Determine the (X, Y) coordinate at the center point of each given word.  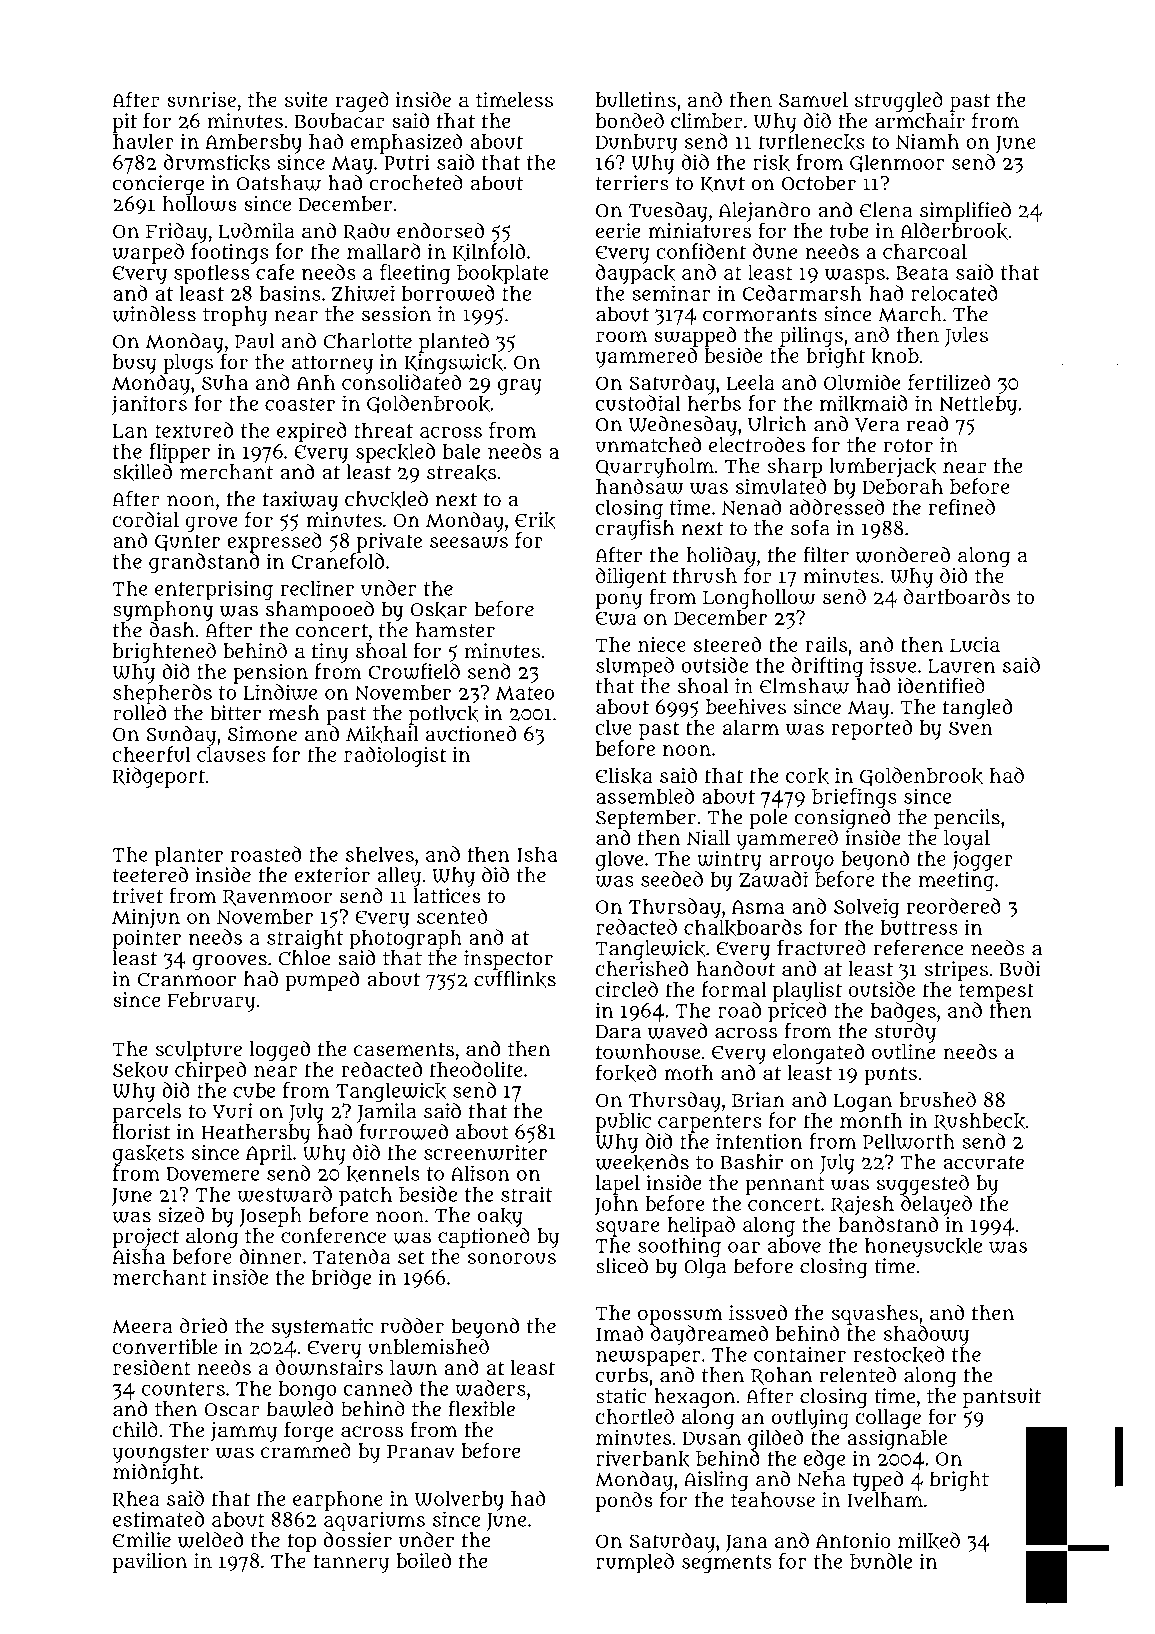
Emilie (142, 1540)
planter (189, 856)
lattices (447, 895)
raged (362, 101)
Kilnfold (489, 252)
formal (734, 989)
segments (727, 1564)
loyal (967, 840)
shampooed (320, 611)
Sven (971, 728)
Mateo (525, 693)
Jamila (387, 1113)
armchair (920, 120)
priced (797, 1012)
